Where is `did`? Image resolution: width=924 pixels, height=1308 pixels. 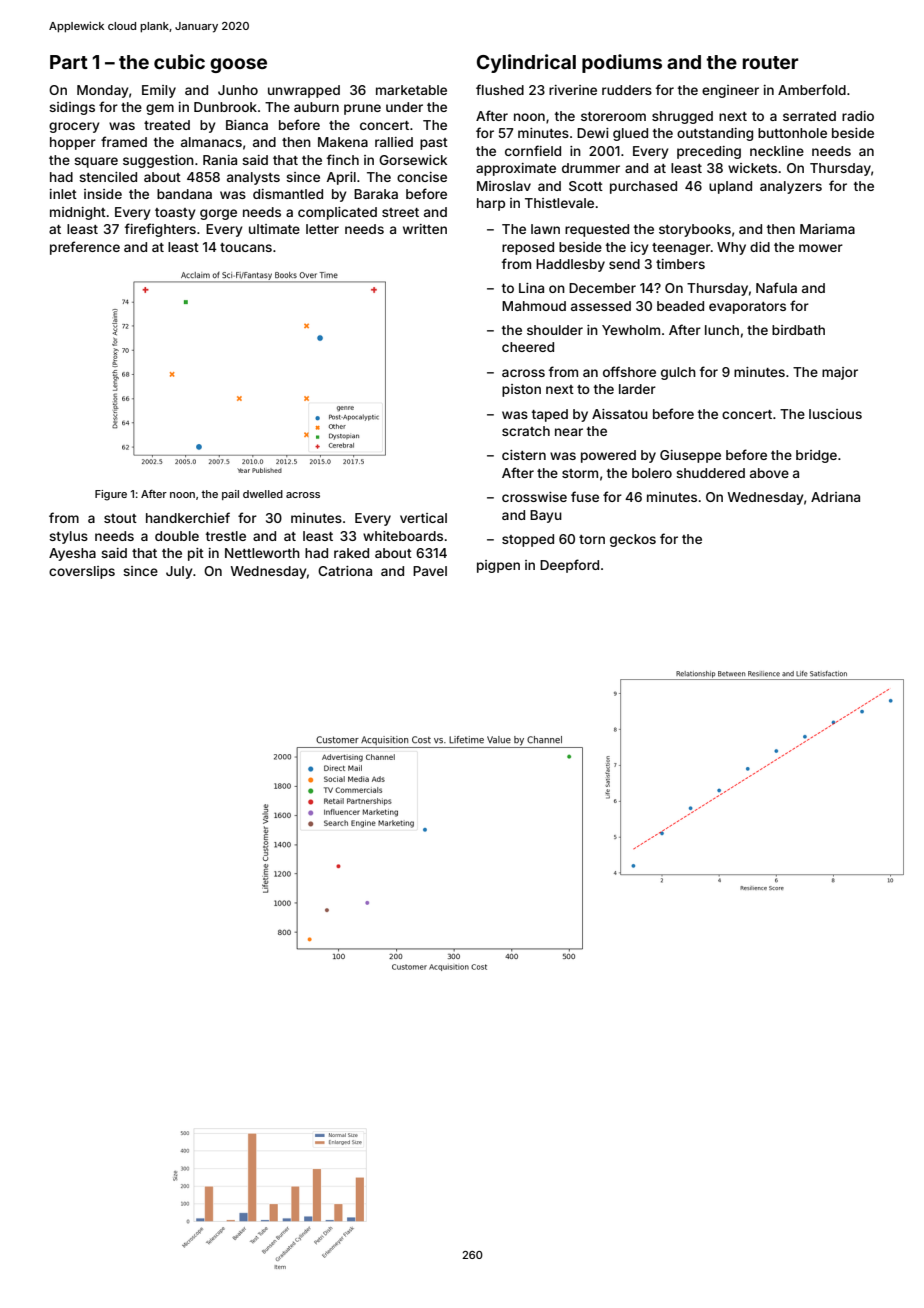 did is located at coordinates (760, 247).
